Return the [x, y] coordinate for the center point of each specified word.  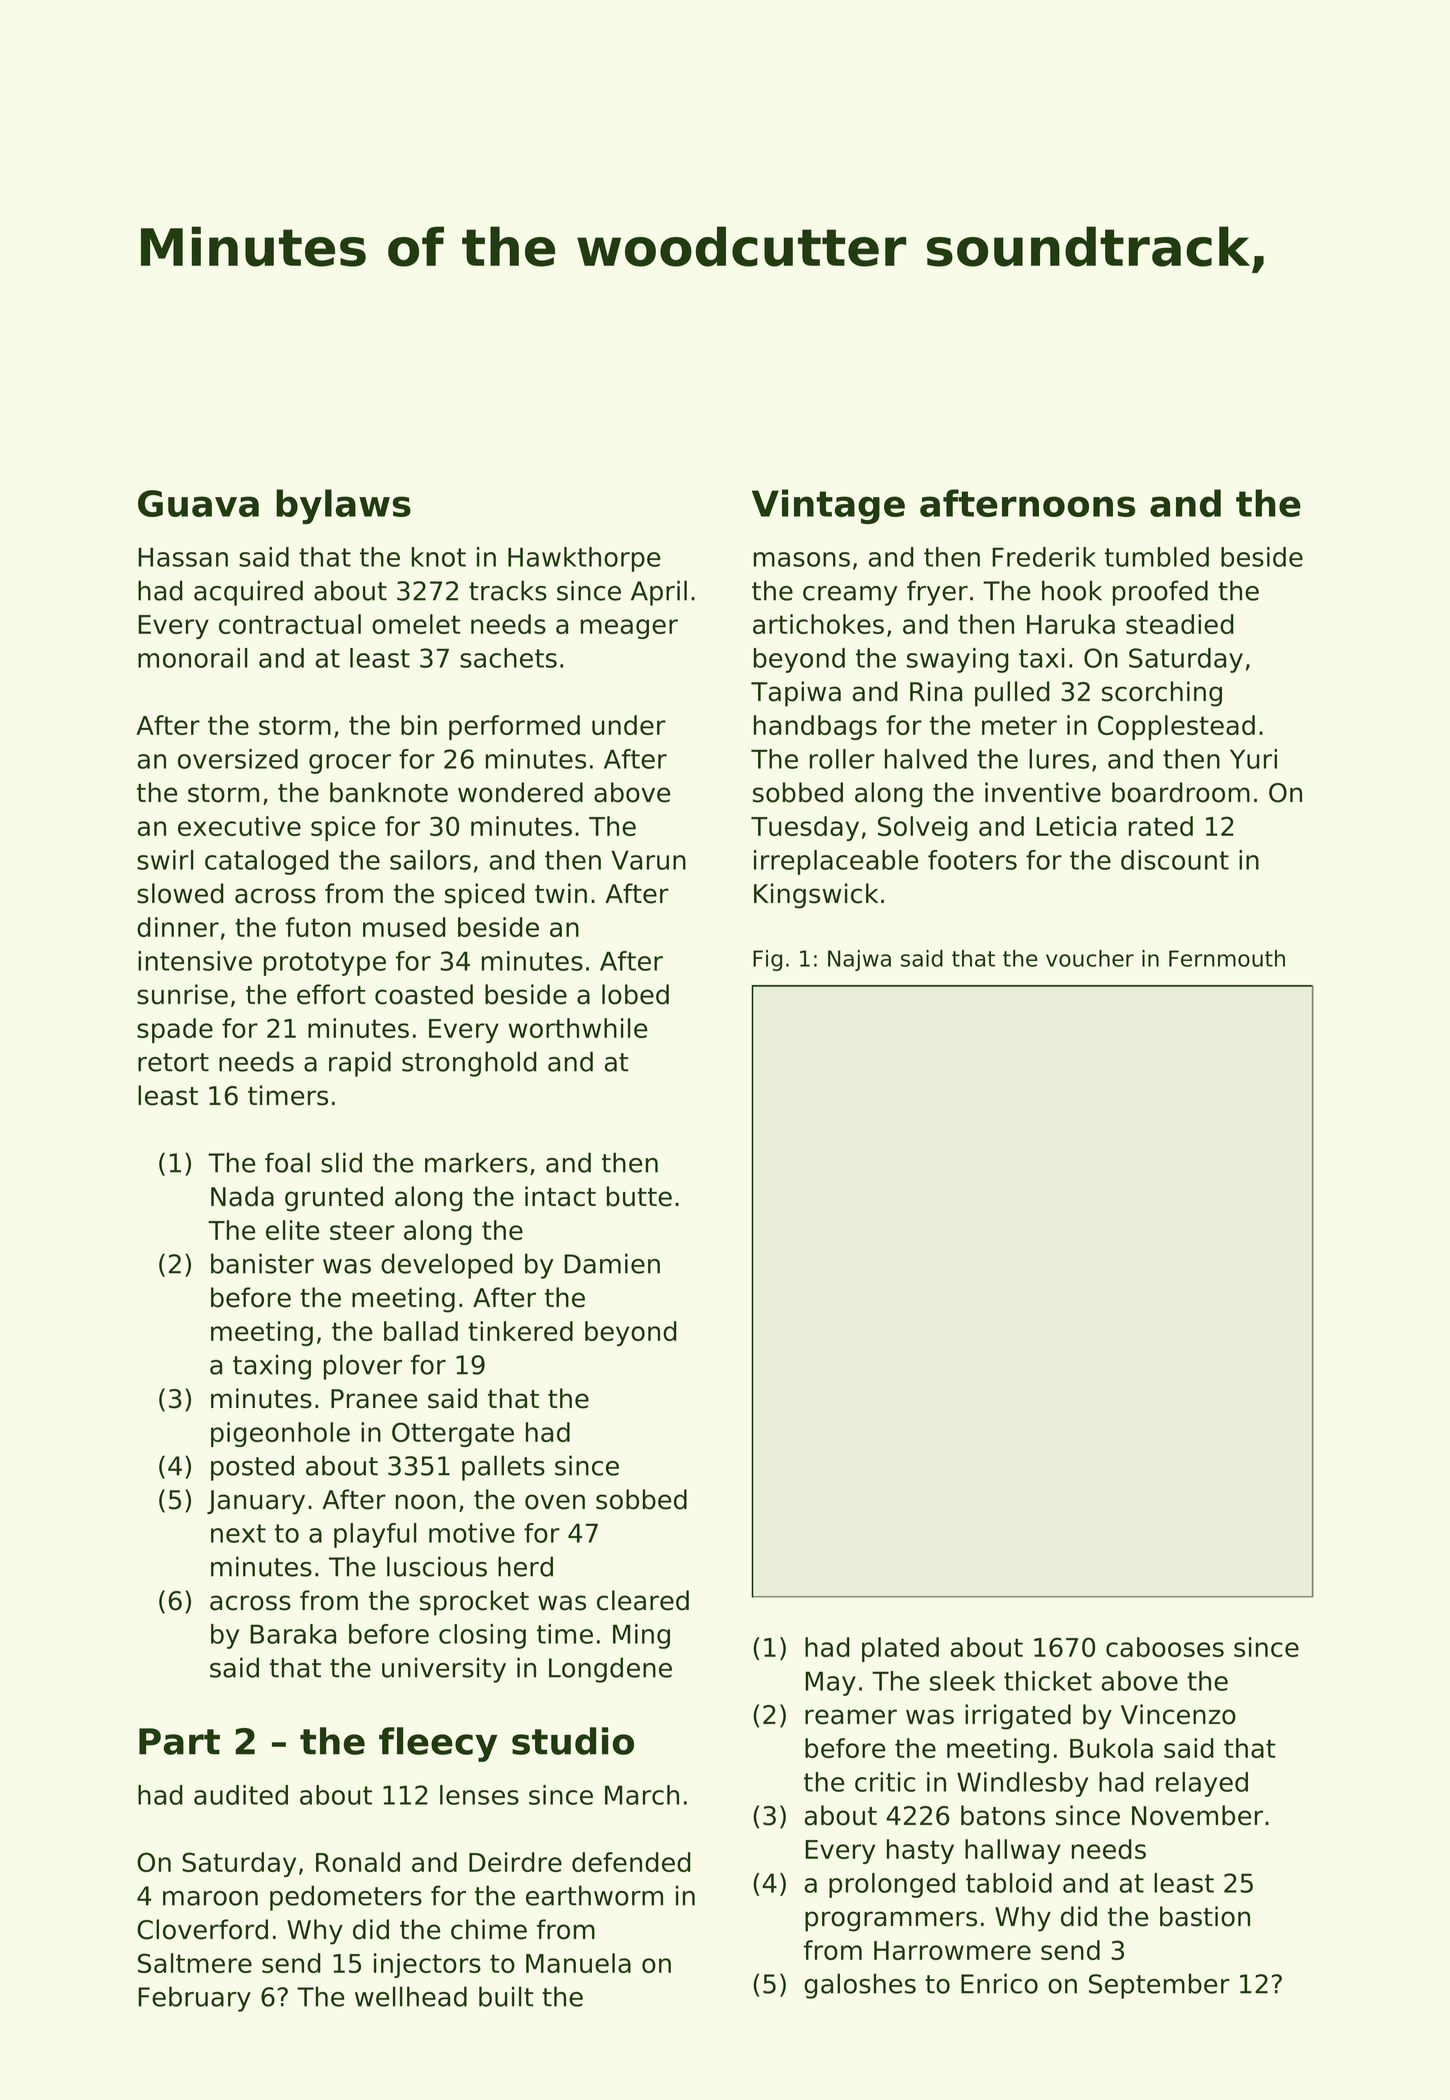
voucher [1090, 958]
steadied [1180, 624]
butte [639, 1196]
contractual [290, 624]
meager [629, 629]
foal [287, 1162]
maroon [210, 1898]
